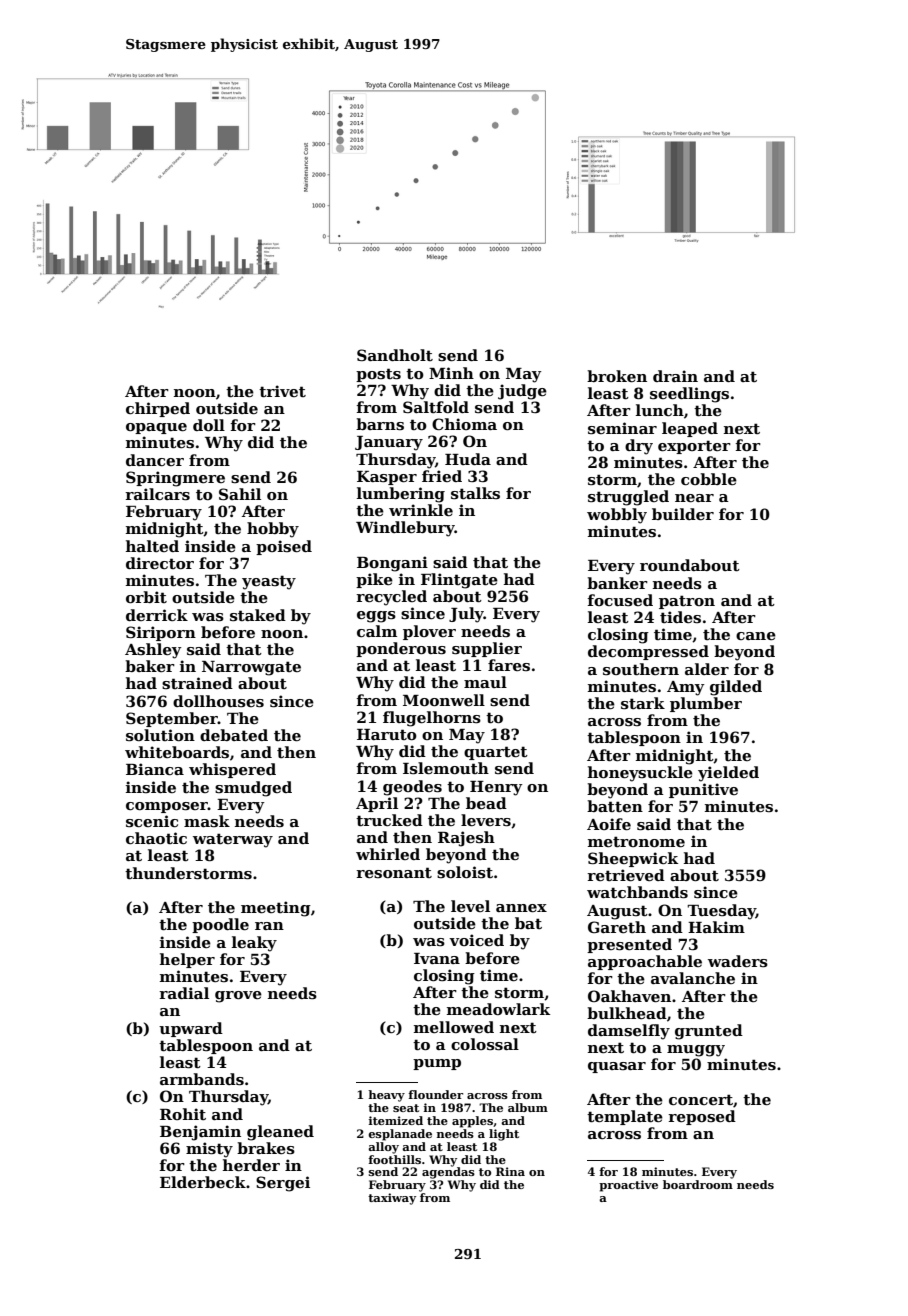  What do you see at coordinates (628, 1186) in the page?
I see `proactive` at bounding box center [628, 1186].
